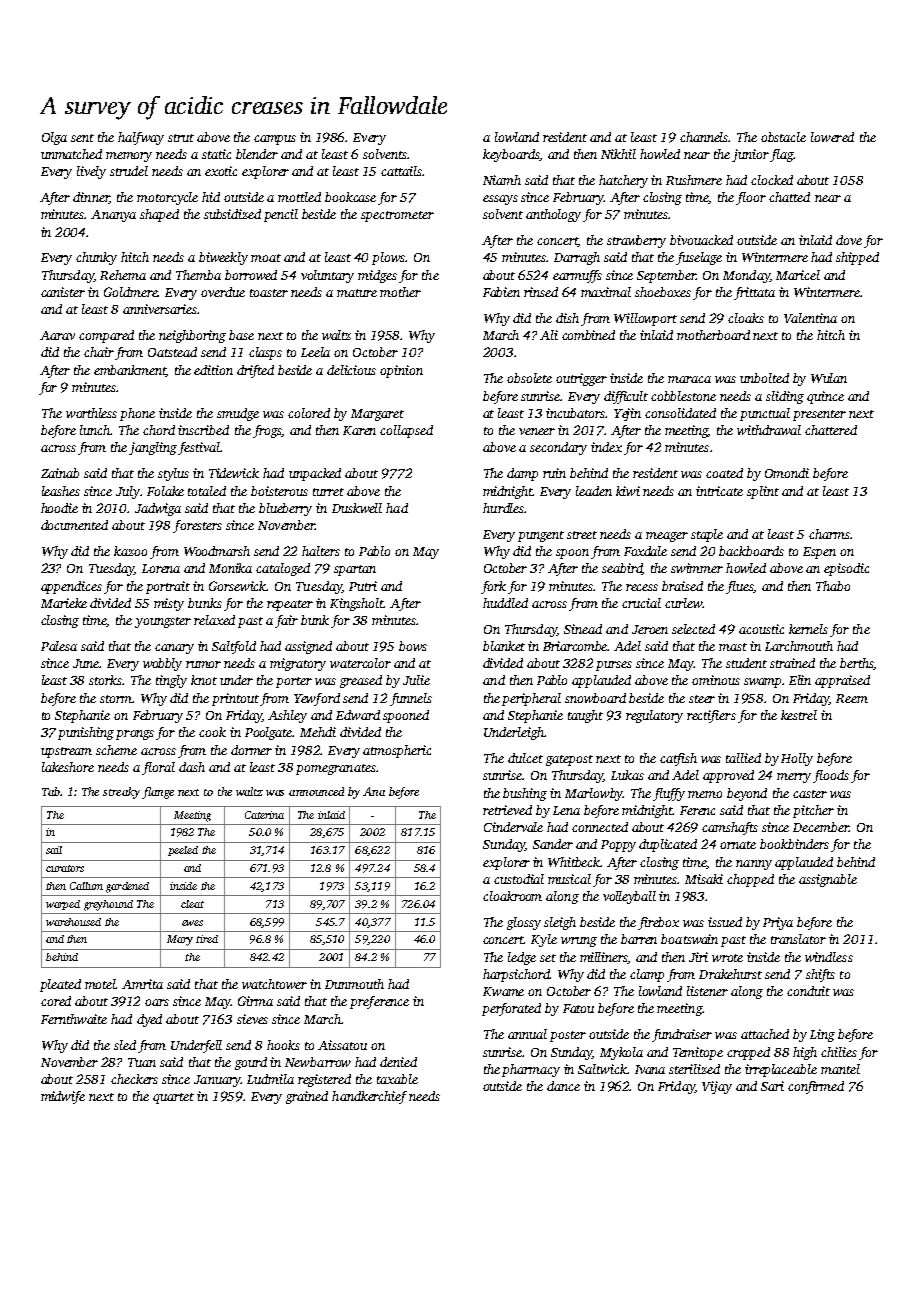 The height and width of the screenshot is (1308, 924). What do you see at coordinates (819, 553) in the screenshot?
I see `Espen` at bounding box center [819, 553].
